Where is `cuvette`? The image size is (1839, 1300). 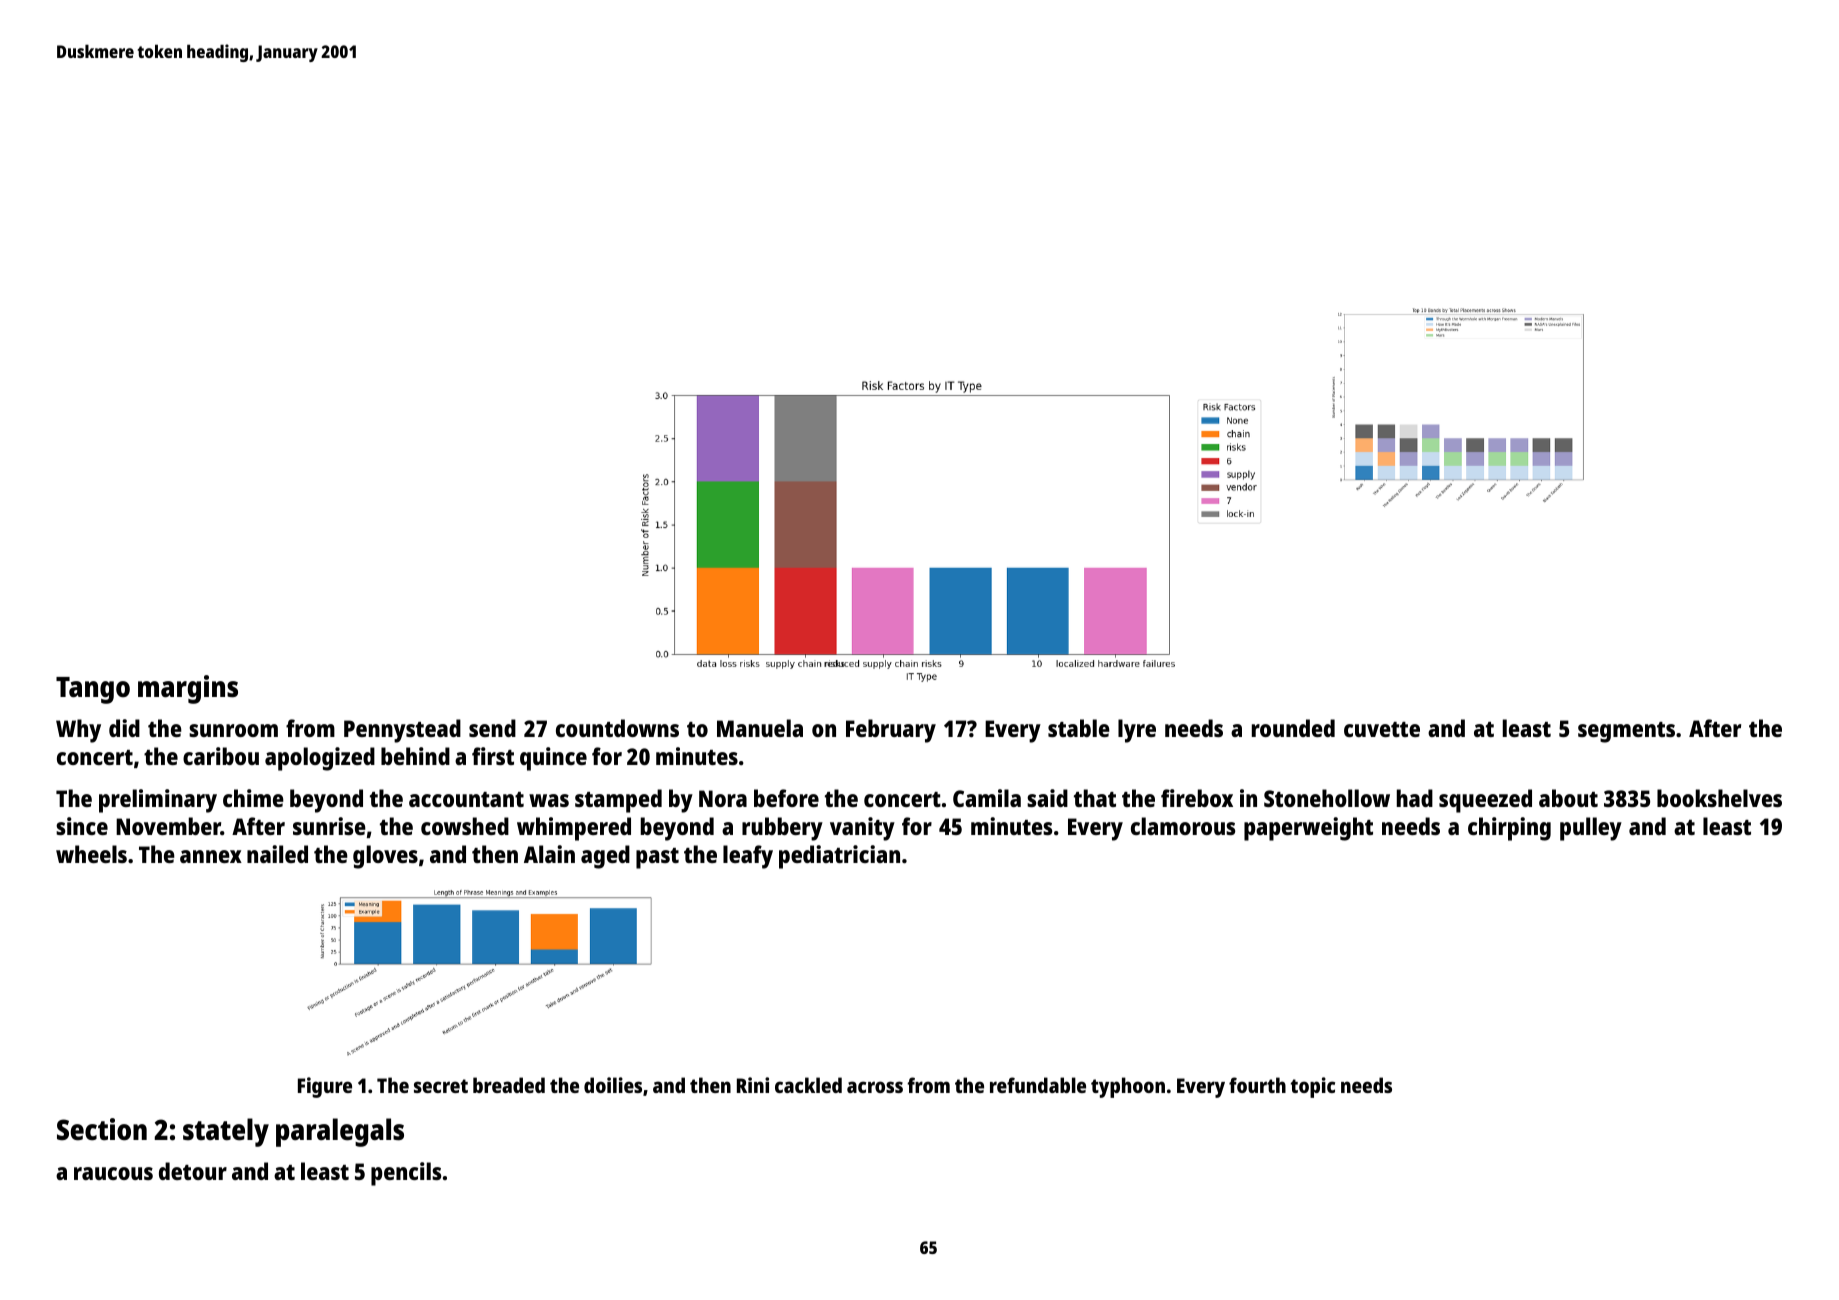 cuvette is located at coordinates (1382, 729).
